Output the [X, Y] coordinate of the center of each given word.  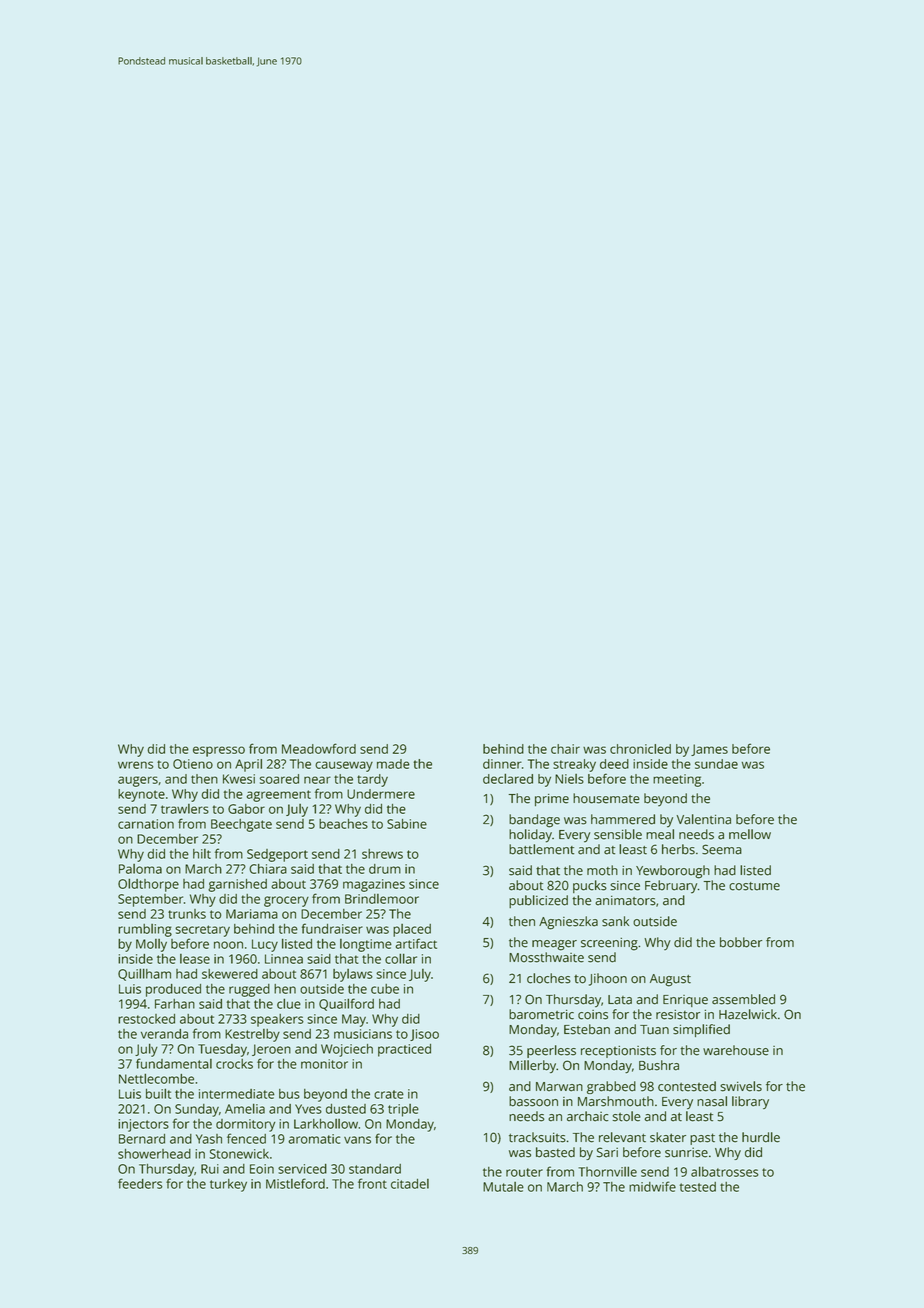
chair [565, 749]
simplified [701, 1030]
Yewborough [673, 872]
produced [173, 990]
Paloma [140, 869]
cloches [549, 978]
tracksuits [537, 1137]
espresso [219, 751]
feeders [140, 1183]
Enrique [685, 1001]
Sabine [407, 824]
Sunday [197, 1110]
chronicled [640, 749]
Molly [151, 945]
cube [385, 989]
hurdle [761, 1137]
